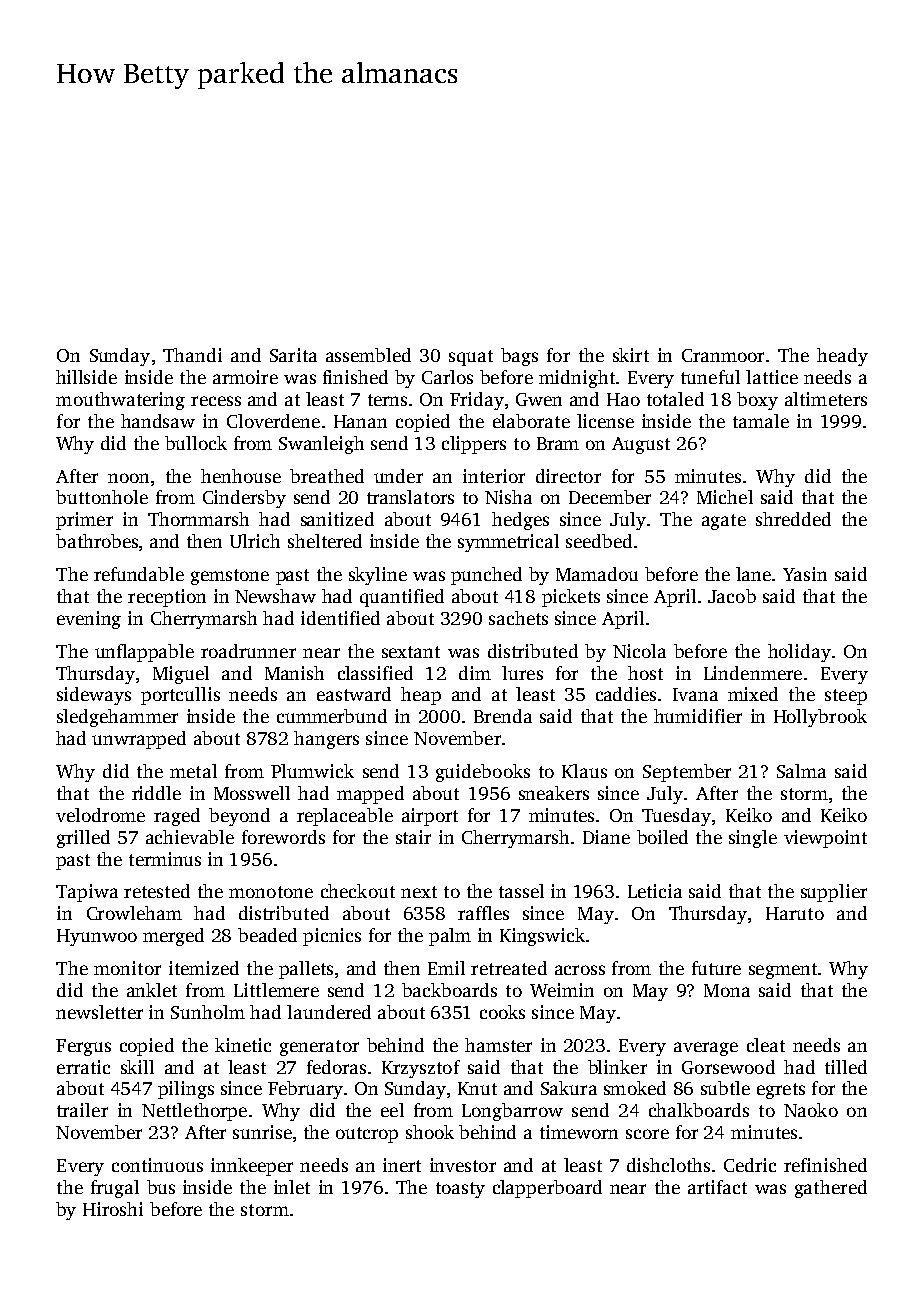 This document has width=924, height=1308. What do you see at coordinates (801, 771) in the document?
I see `Salma` at bounding box center [801, 771].
